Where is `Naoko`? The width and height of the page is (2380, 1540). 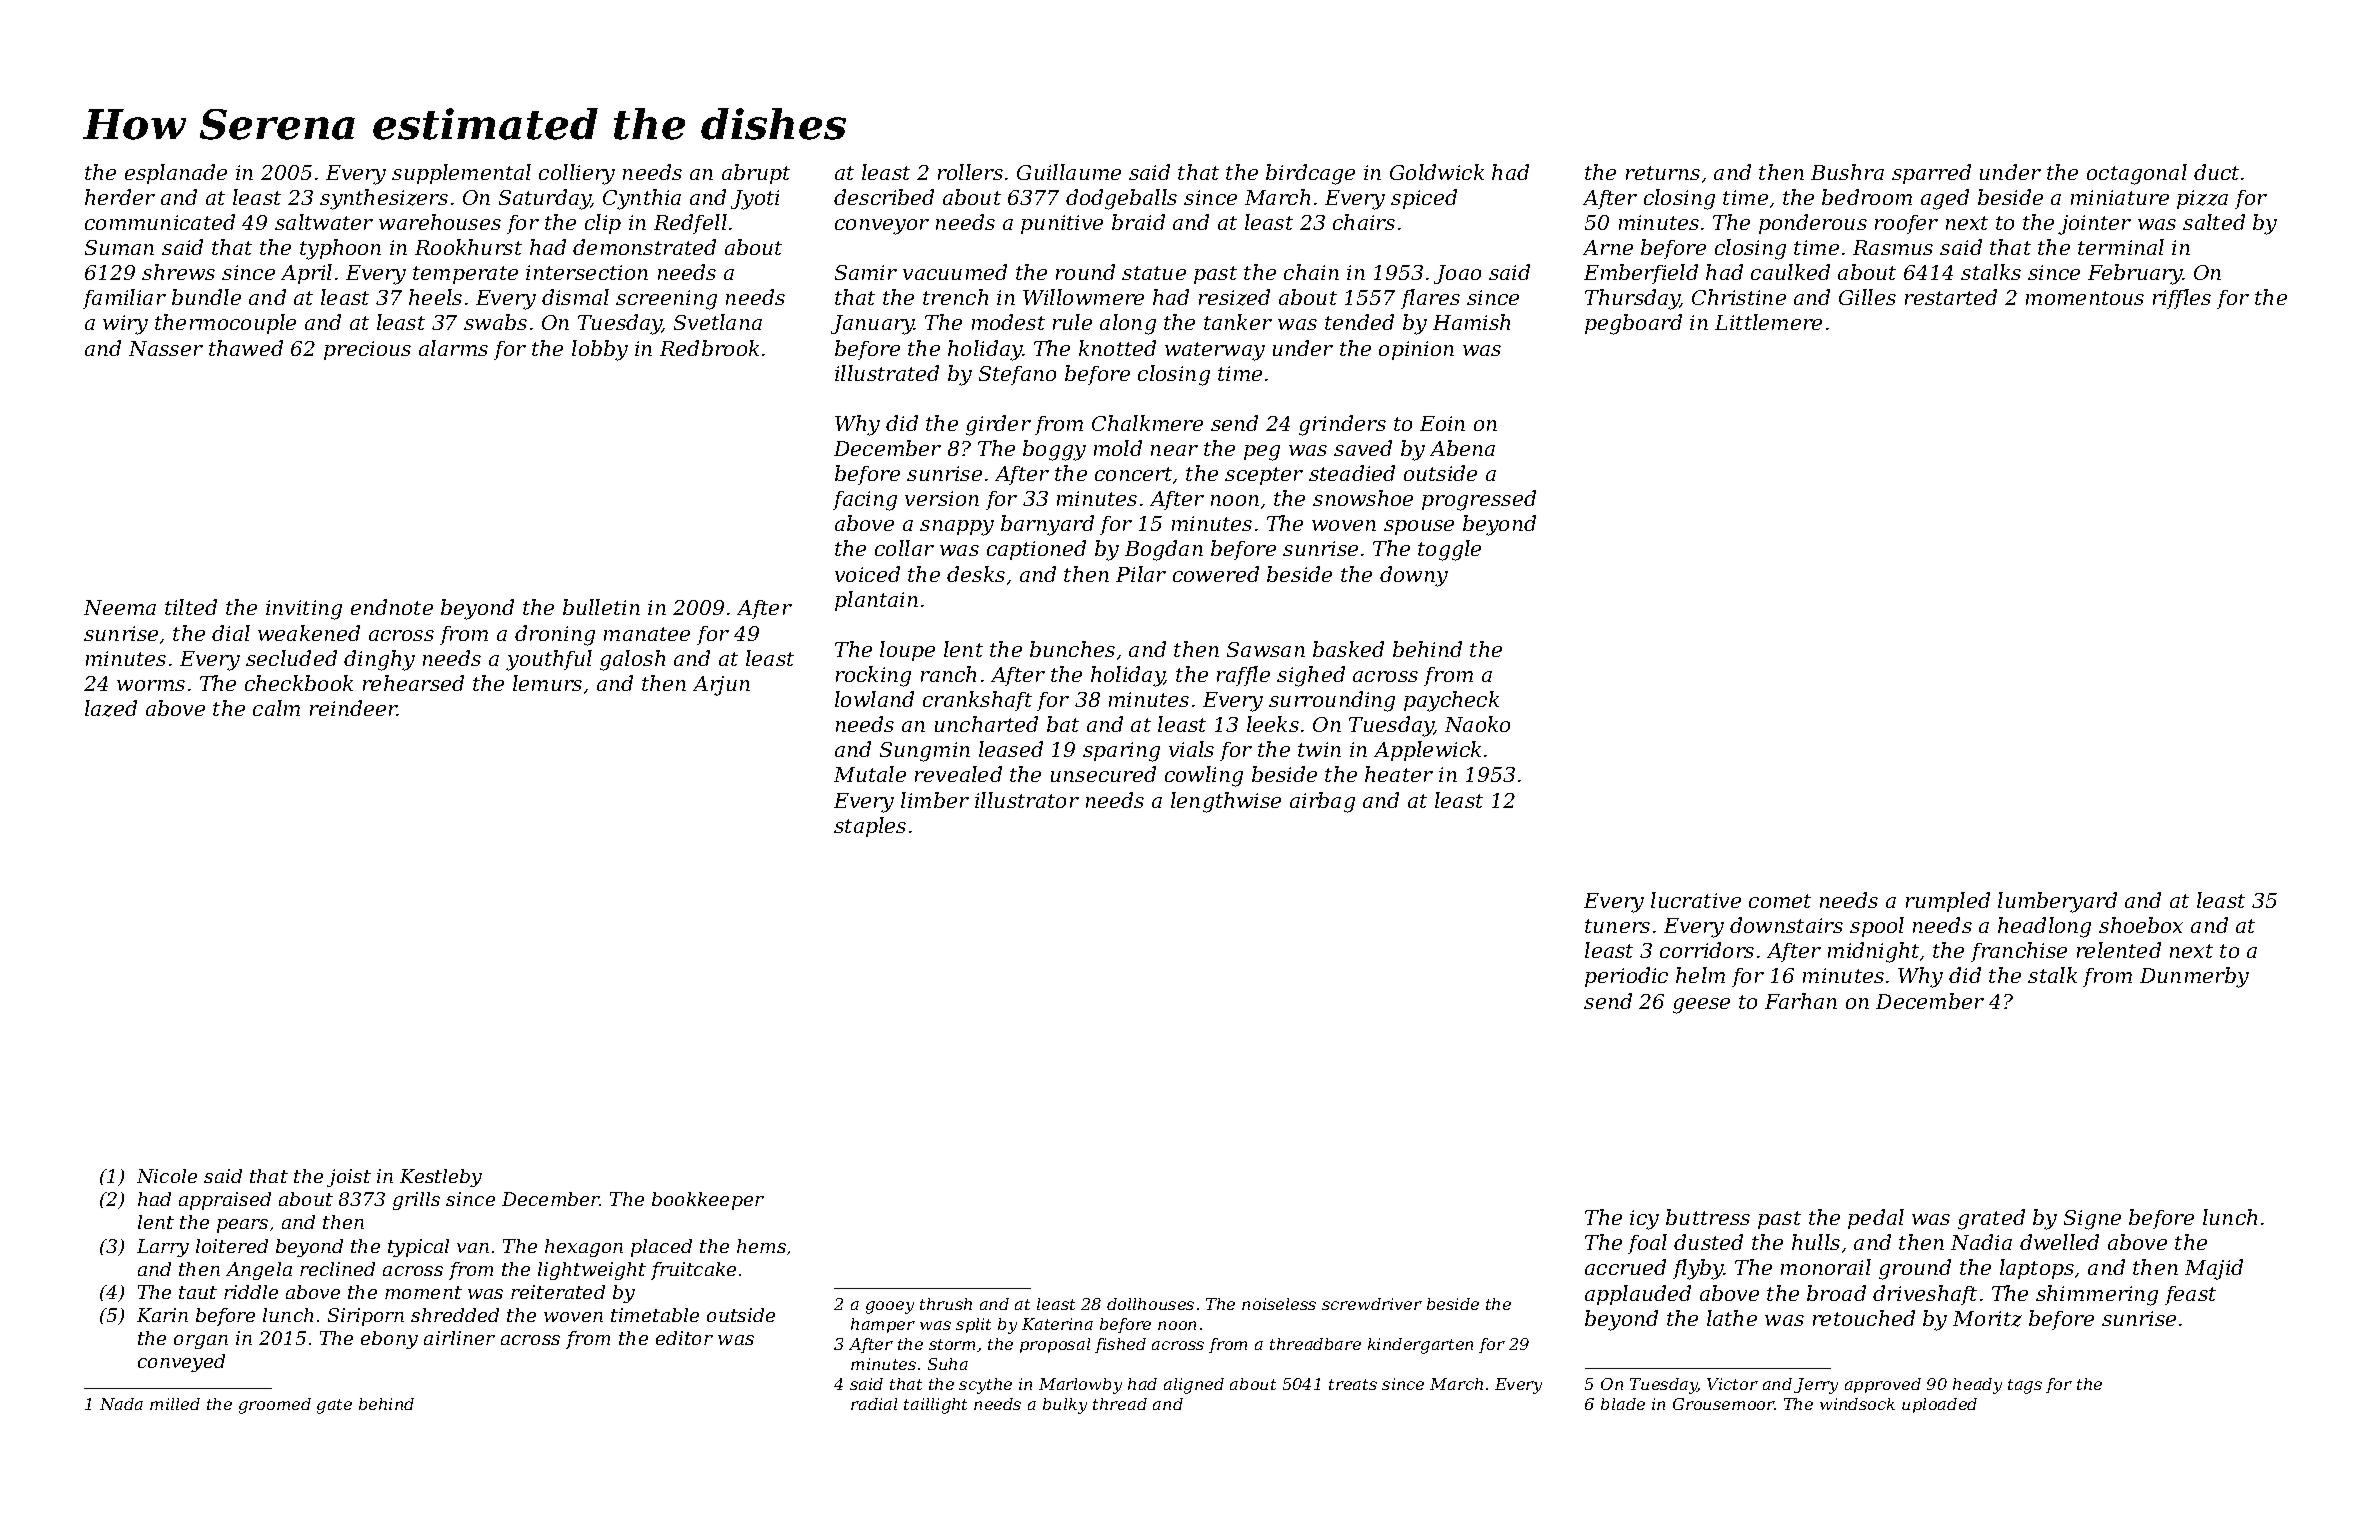 Naoko is located at coordinates (1477, 724).
